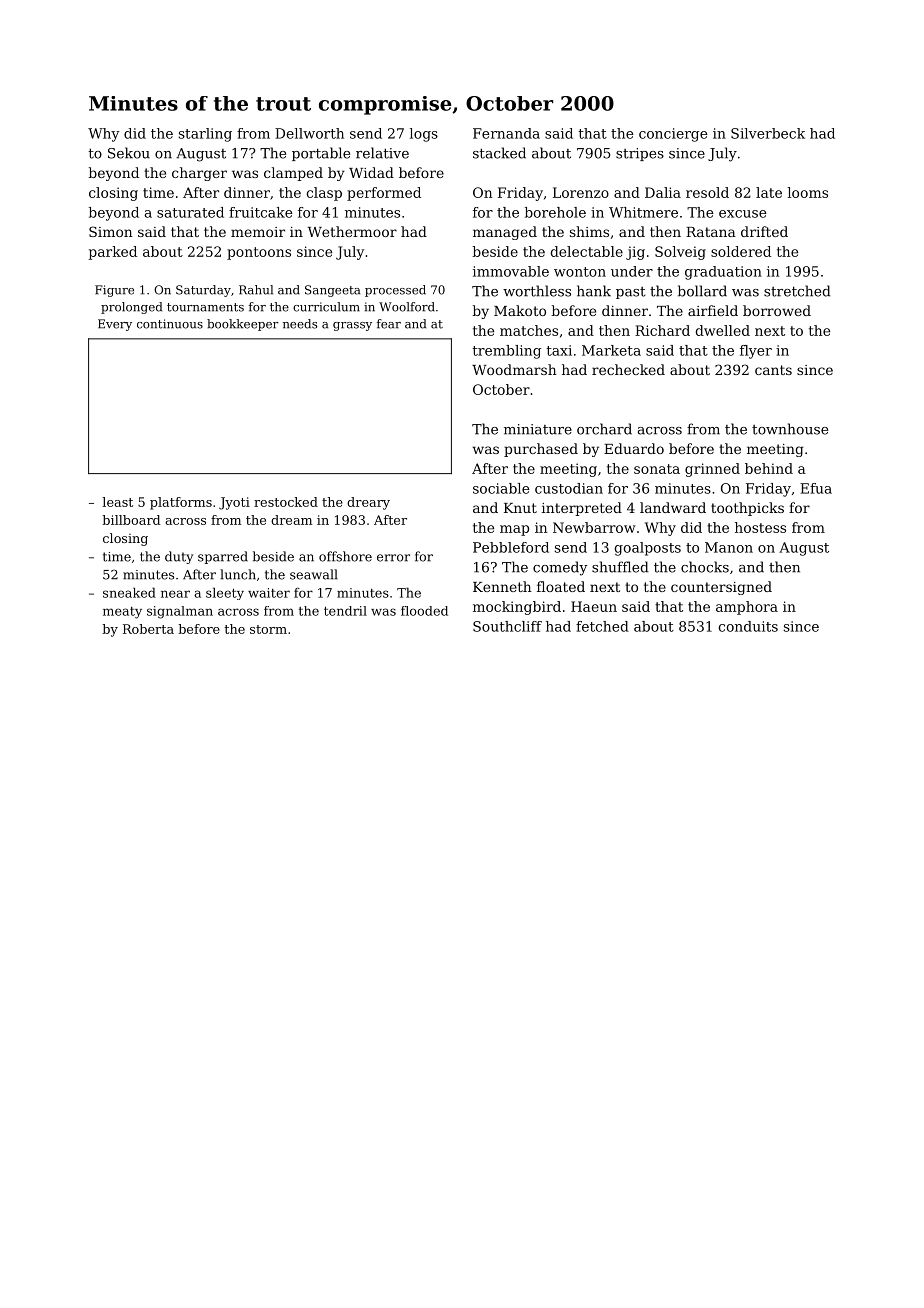 This screenshot has width=924, height=1308. I want to click on lunch, so click(238, 574).
